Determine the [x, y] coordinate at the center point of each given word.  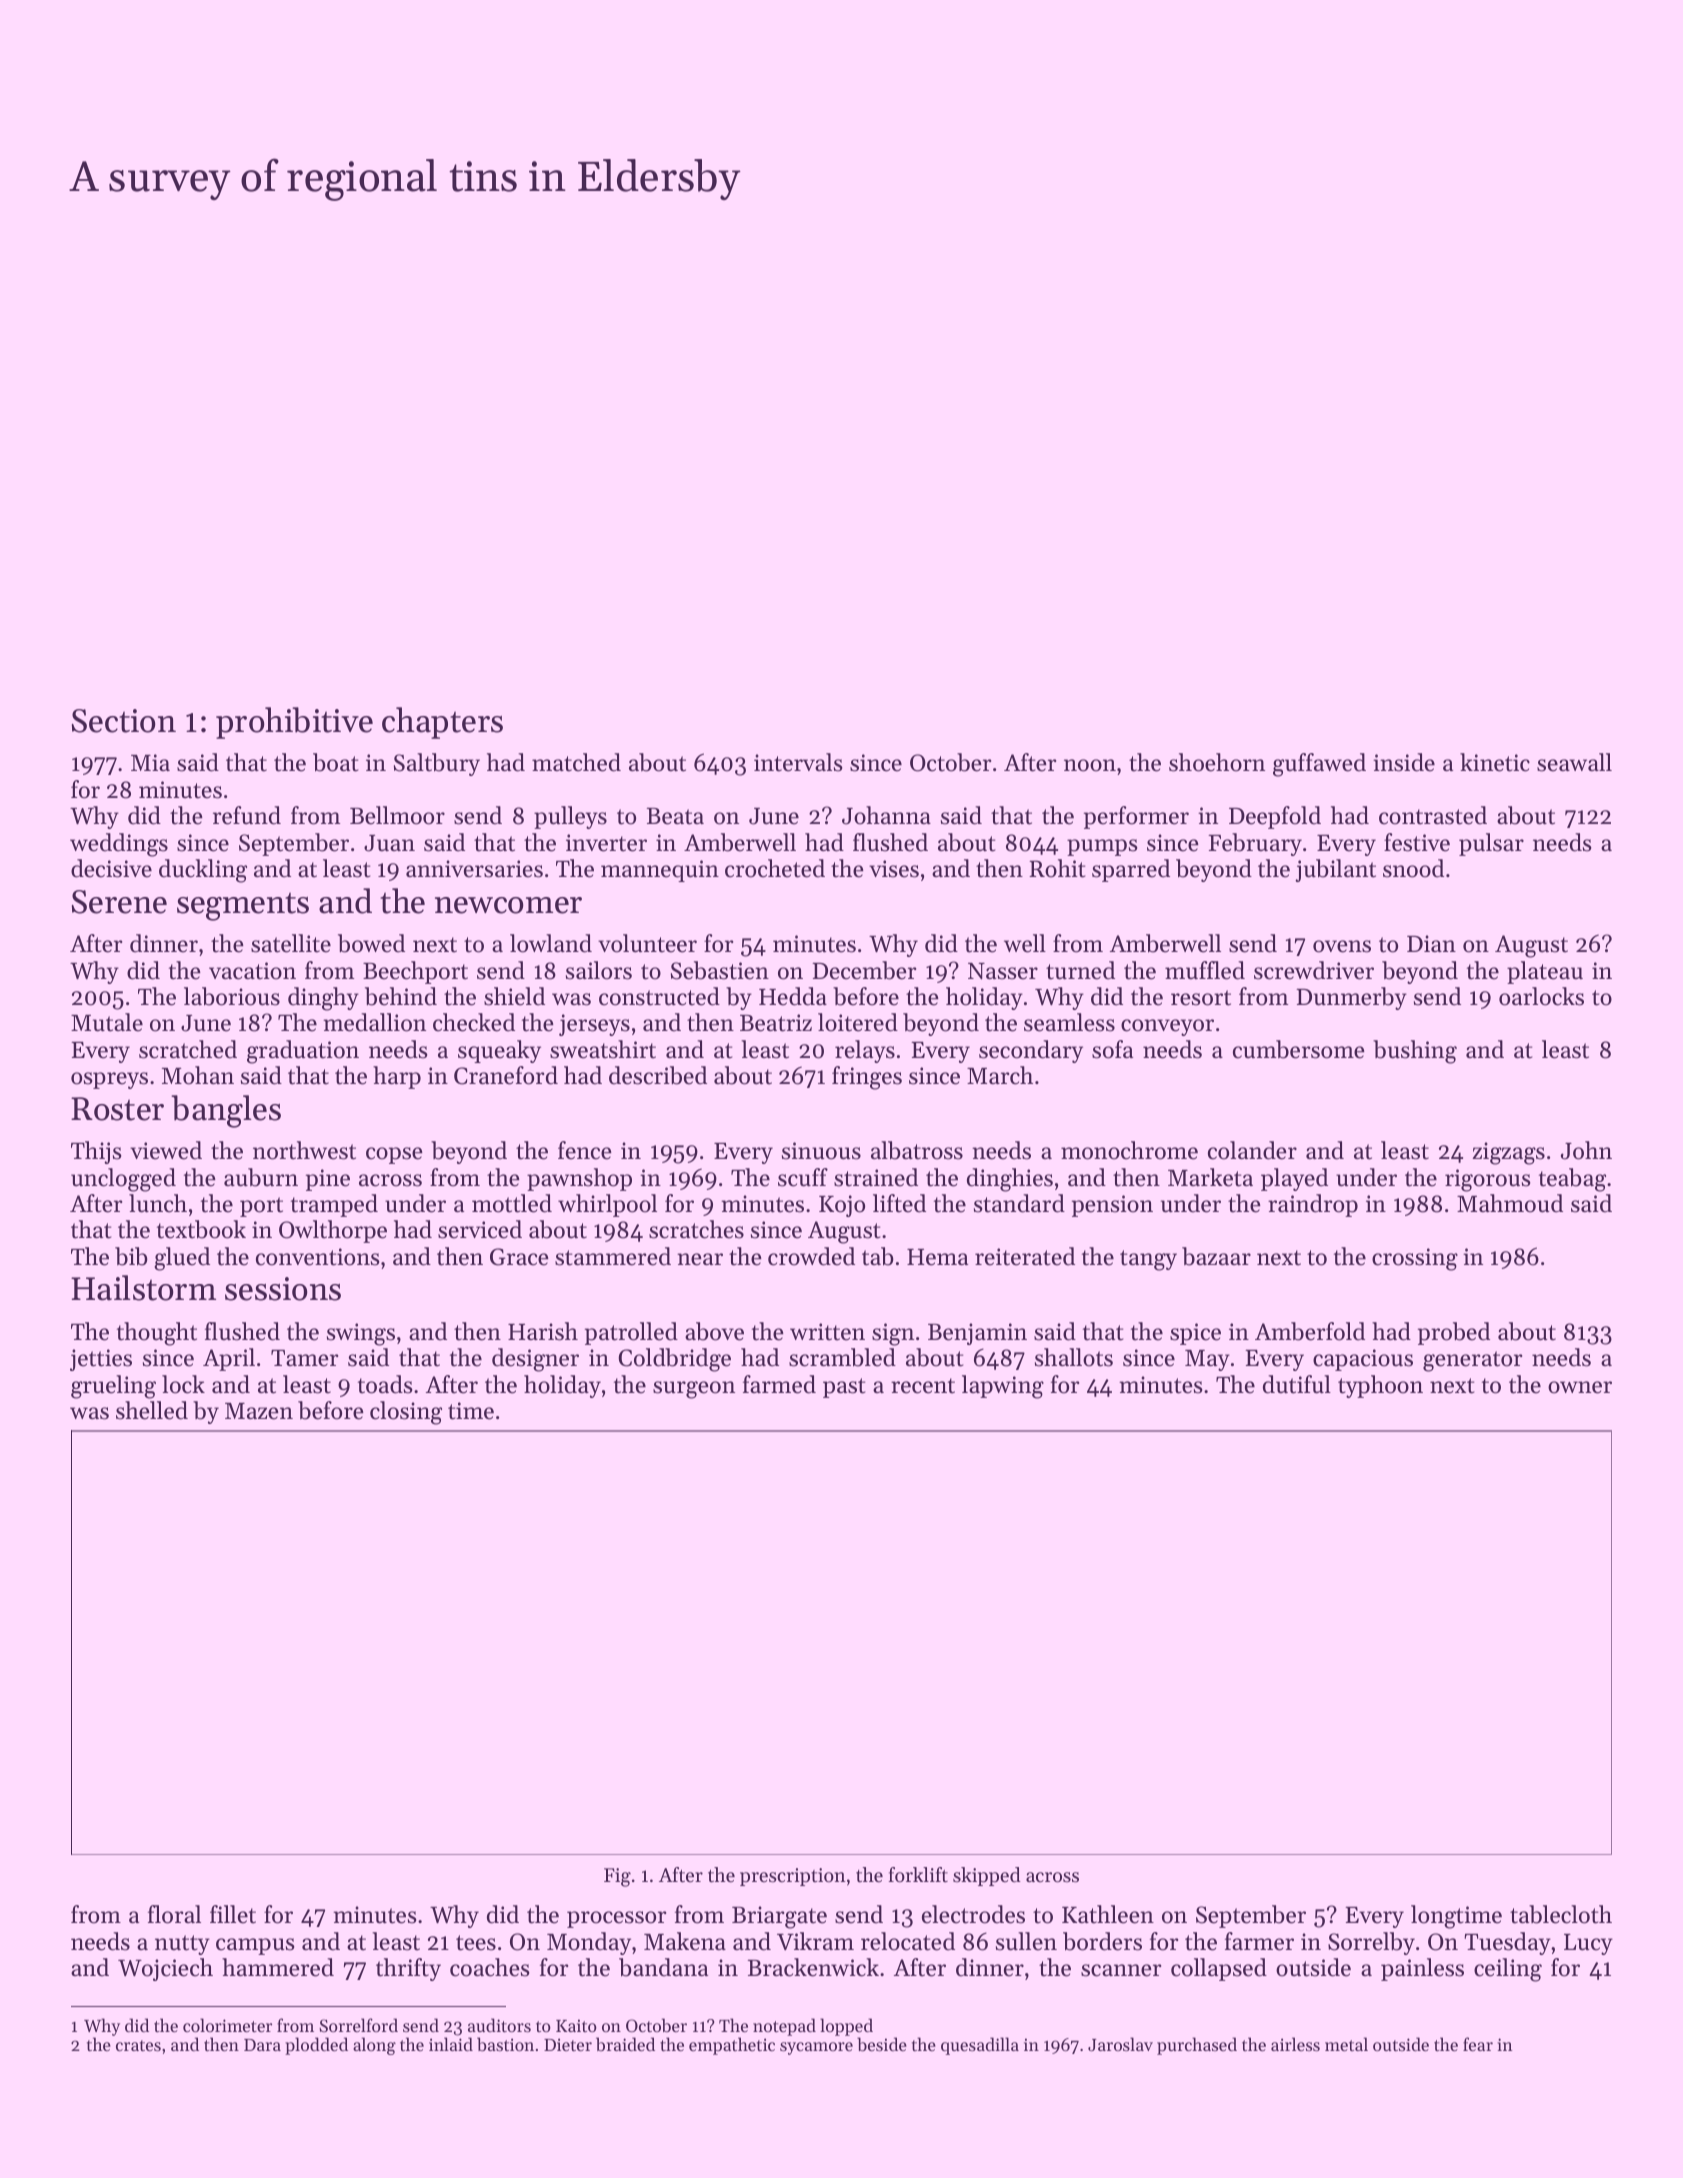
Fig [617, 1877]
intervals [798, 762]
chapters [442, 723]
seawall [1574, 762]
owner [1580, 1387]
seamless [1069, 1022]
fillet [233, 1914]
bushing [1415, 1052]
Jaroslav [1120, 2044]
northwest [304, 1150]
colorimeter [227, 2025]
